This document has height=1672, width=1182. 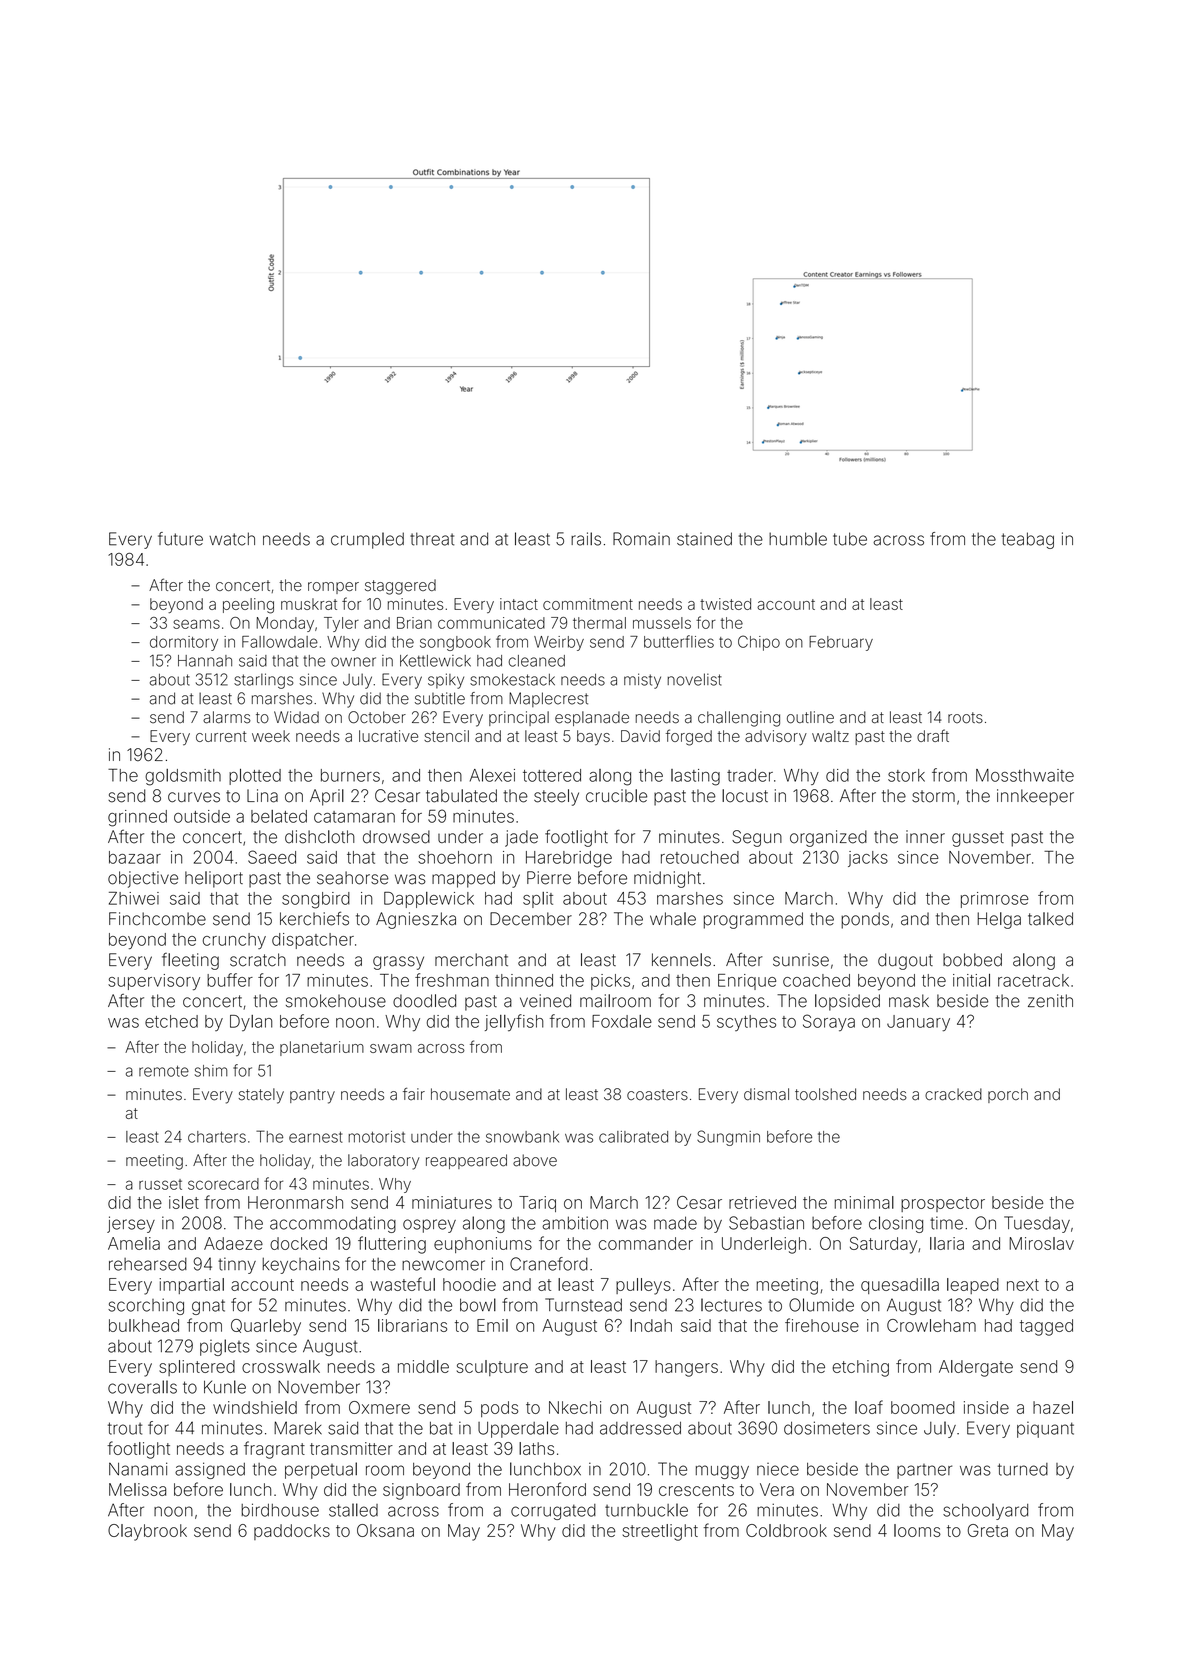 I want to click on future, so click(x=180, y=539).
